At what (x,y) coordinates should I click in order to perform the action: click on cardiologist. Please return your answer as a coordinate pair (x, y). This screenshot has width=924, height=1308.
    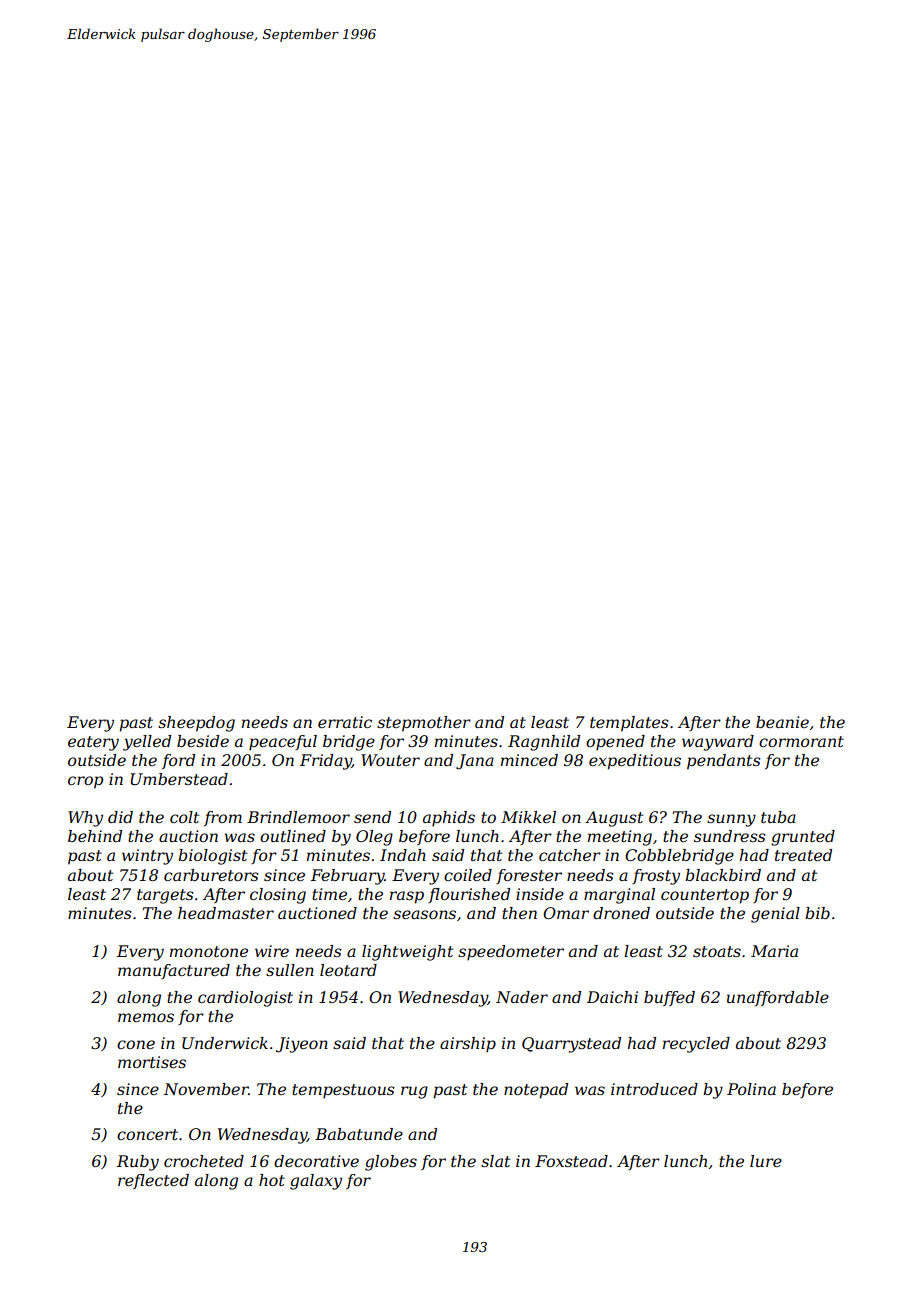
    Looking at the image, I should click on (245, 999).
